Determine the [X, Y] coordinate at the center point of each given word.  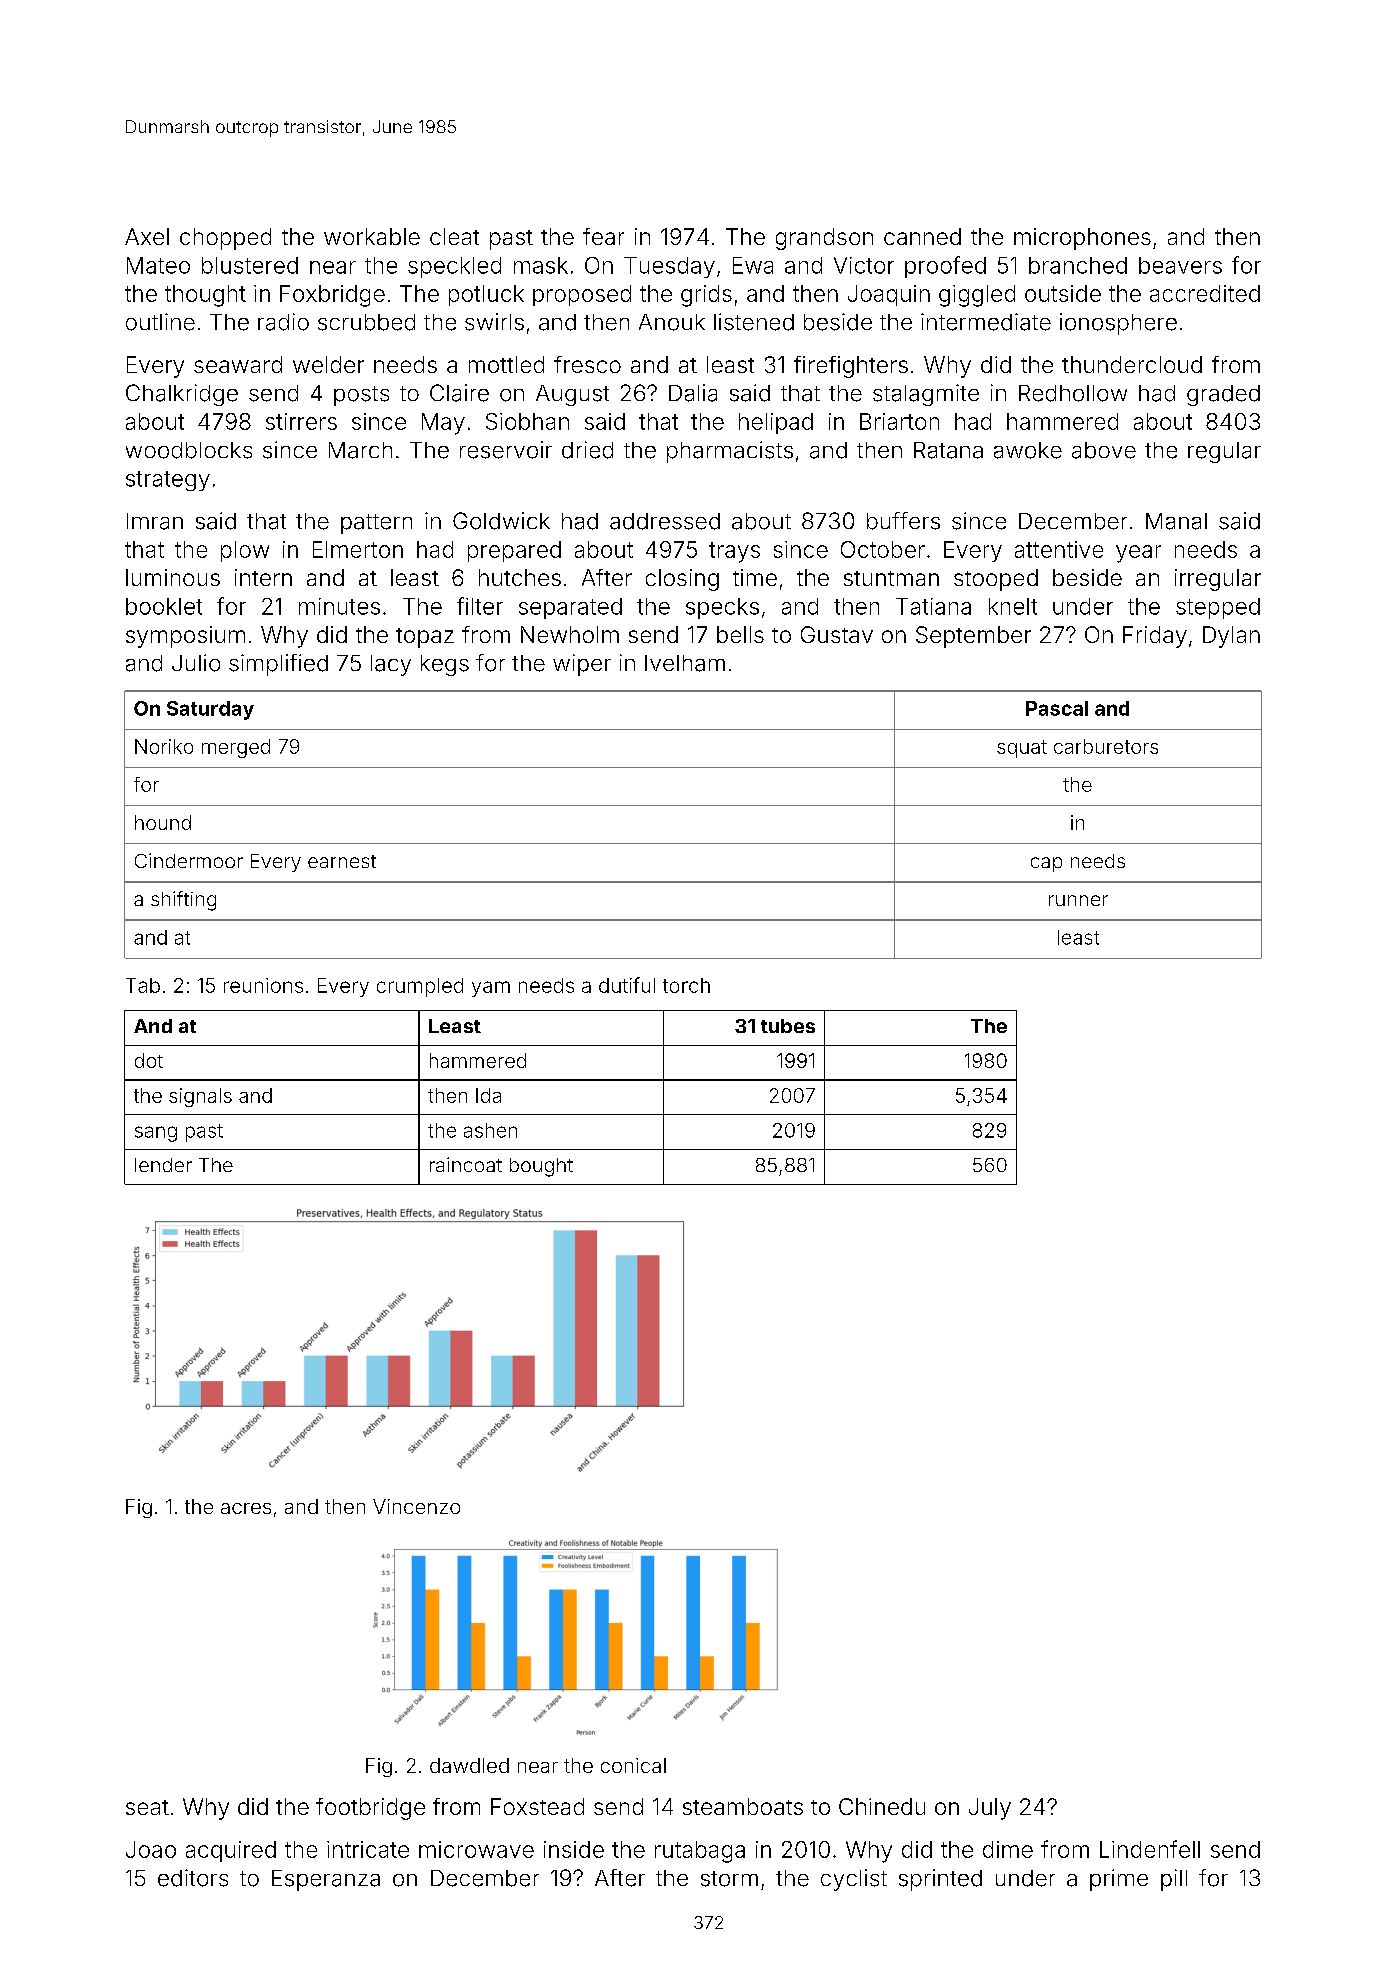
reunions [263, 985]
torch [686, 985]
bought [541, 1167]
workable [372, 236]
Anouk [672, 322]
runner [1078, 900]
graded [1223, 395]
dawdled [469, 1765]
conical [633, 1765]
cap [1046, 864]
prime [1119, 1880]
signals [200, 1097]
